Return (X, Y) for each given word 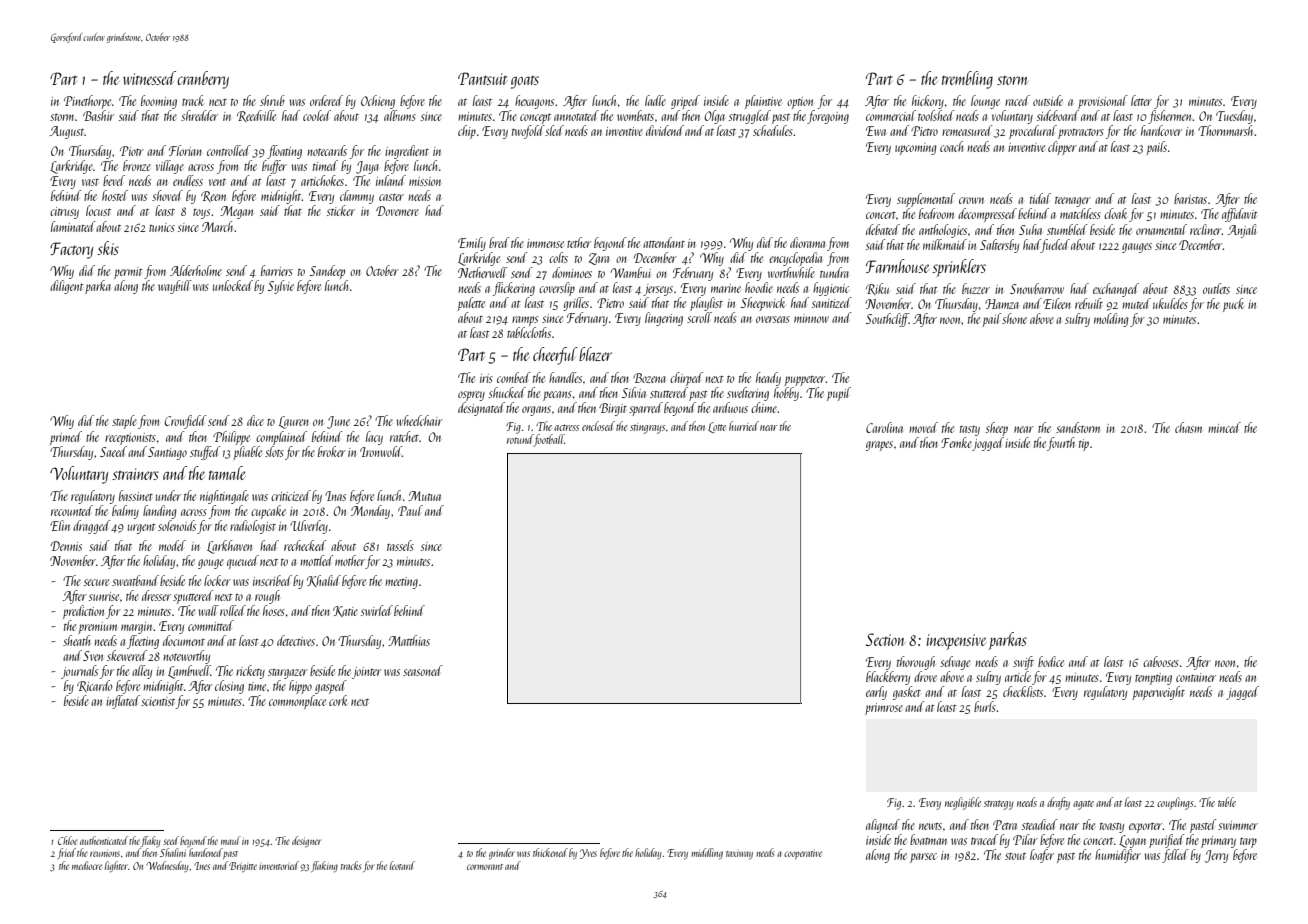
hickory (928, 102)
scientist (158, 701)
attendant (664, 242)
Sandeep (327, 272)
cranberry (203, 80)
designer (307, 841)
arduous (730, 407)
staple (124, 422)
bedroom (936, 213)
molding (1111, 320)
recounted (72, 510)
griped (685, 102)
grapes (879, 446)
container (1196, 677)
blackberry (888, 678)
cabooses (1161, 661)
